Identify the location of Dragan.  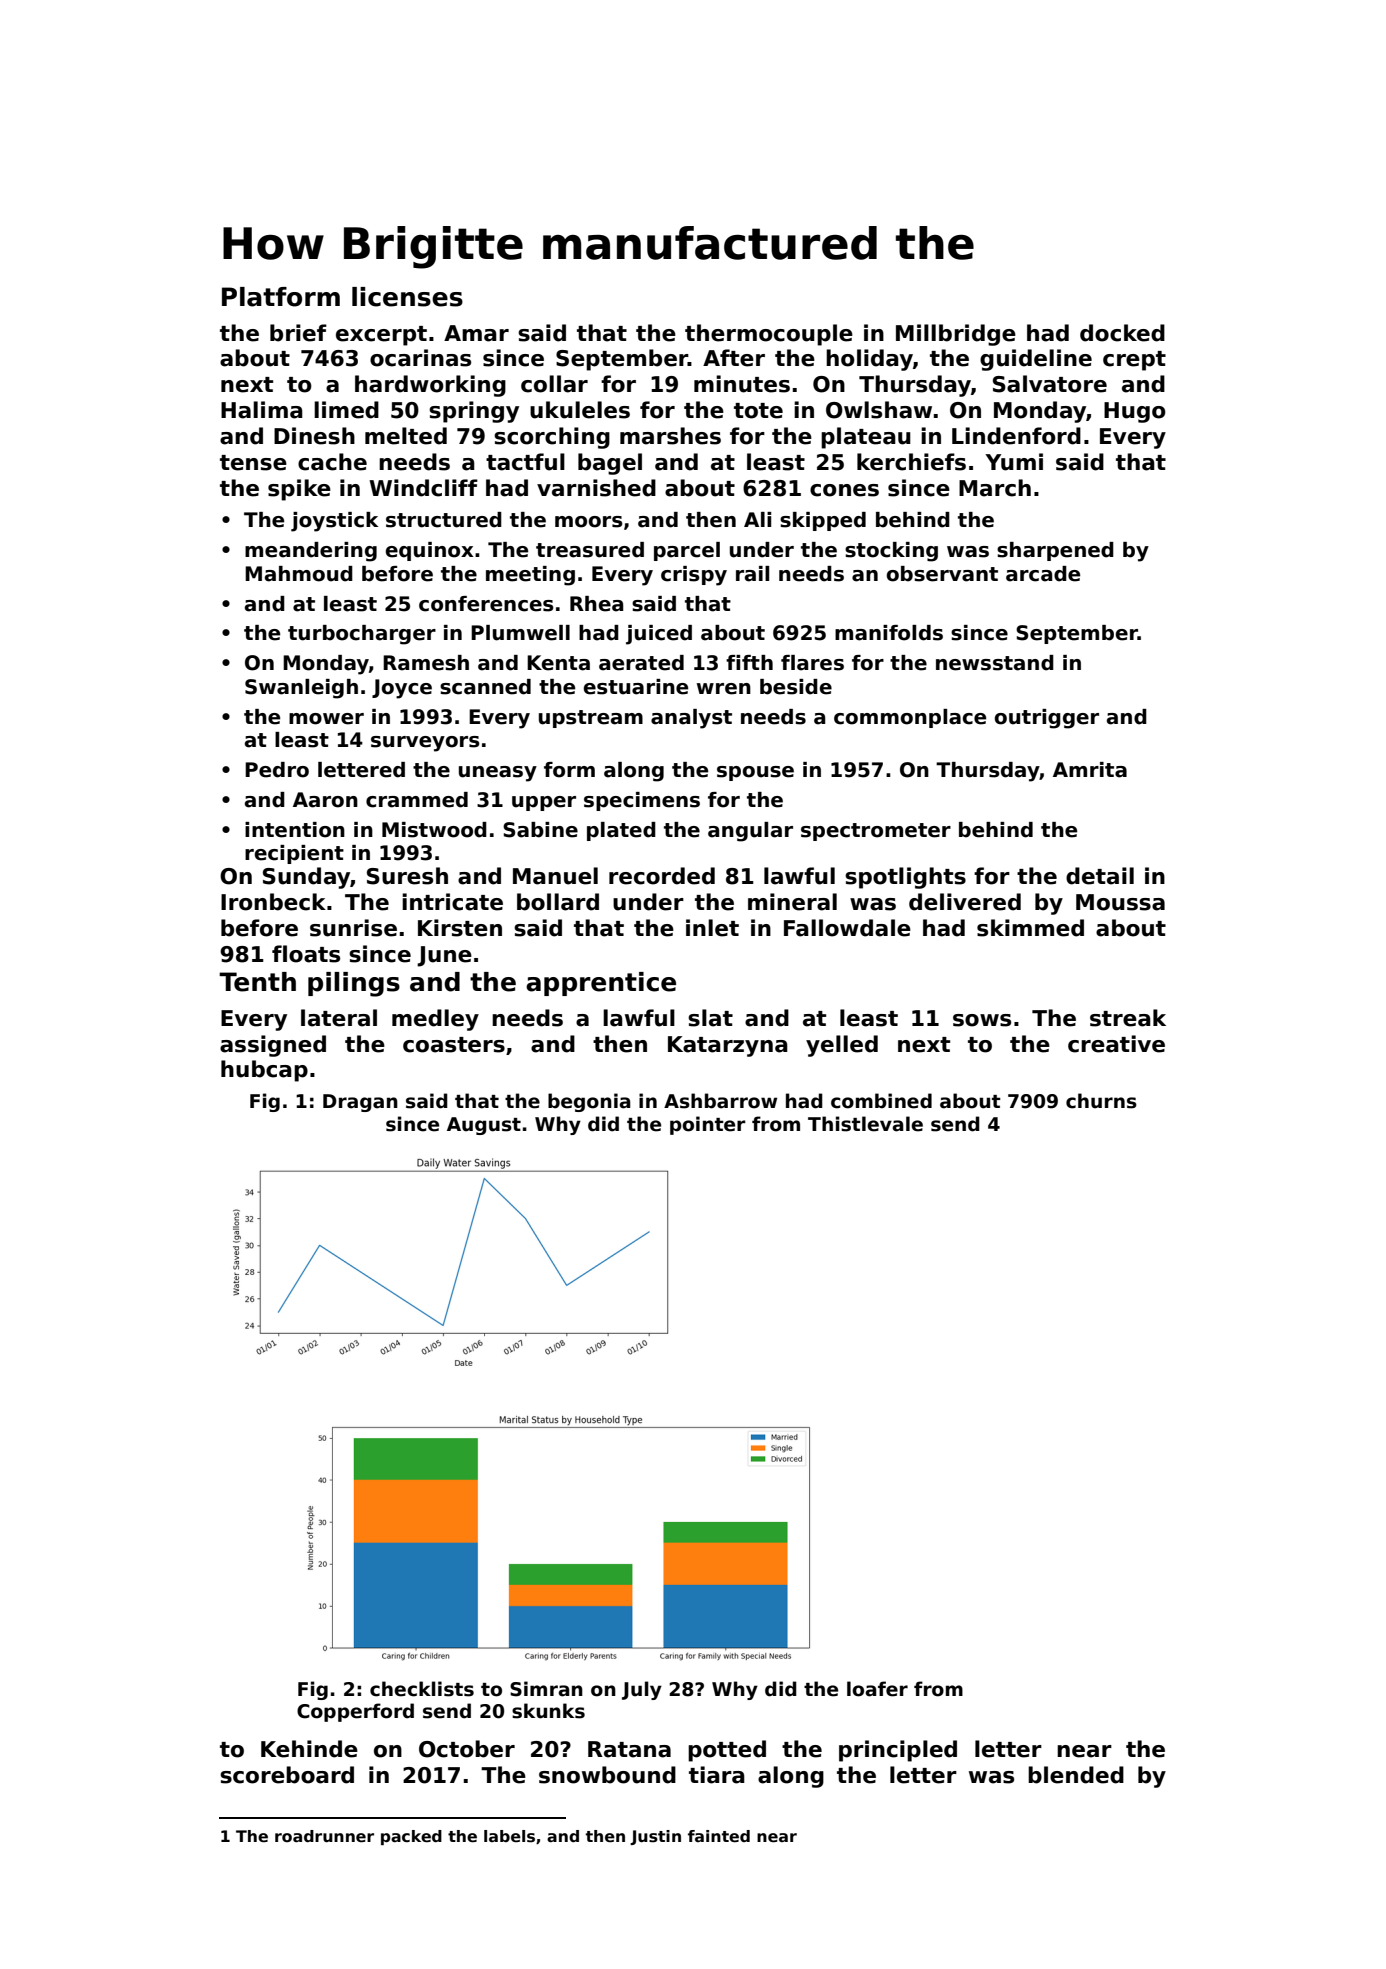
(360, 1103).
